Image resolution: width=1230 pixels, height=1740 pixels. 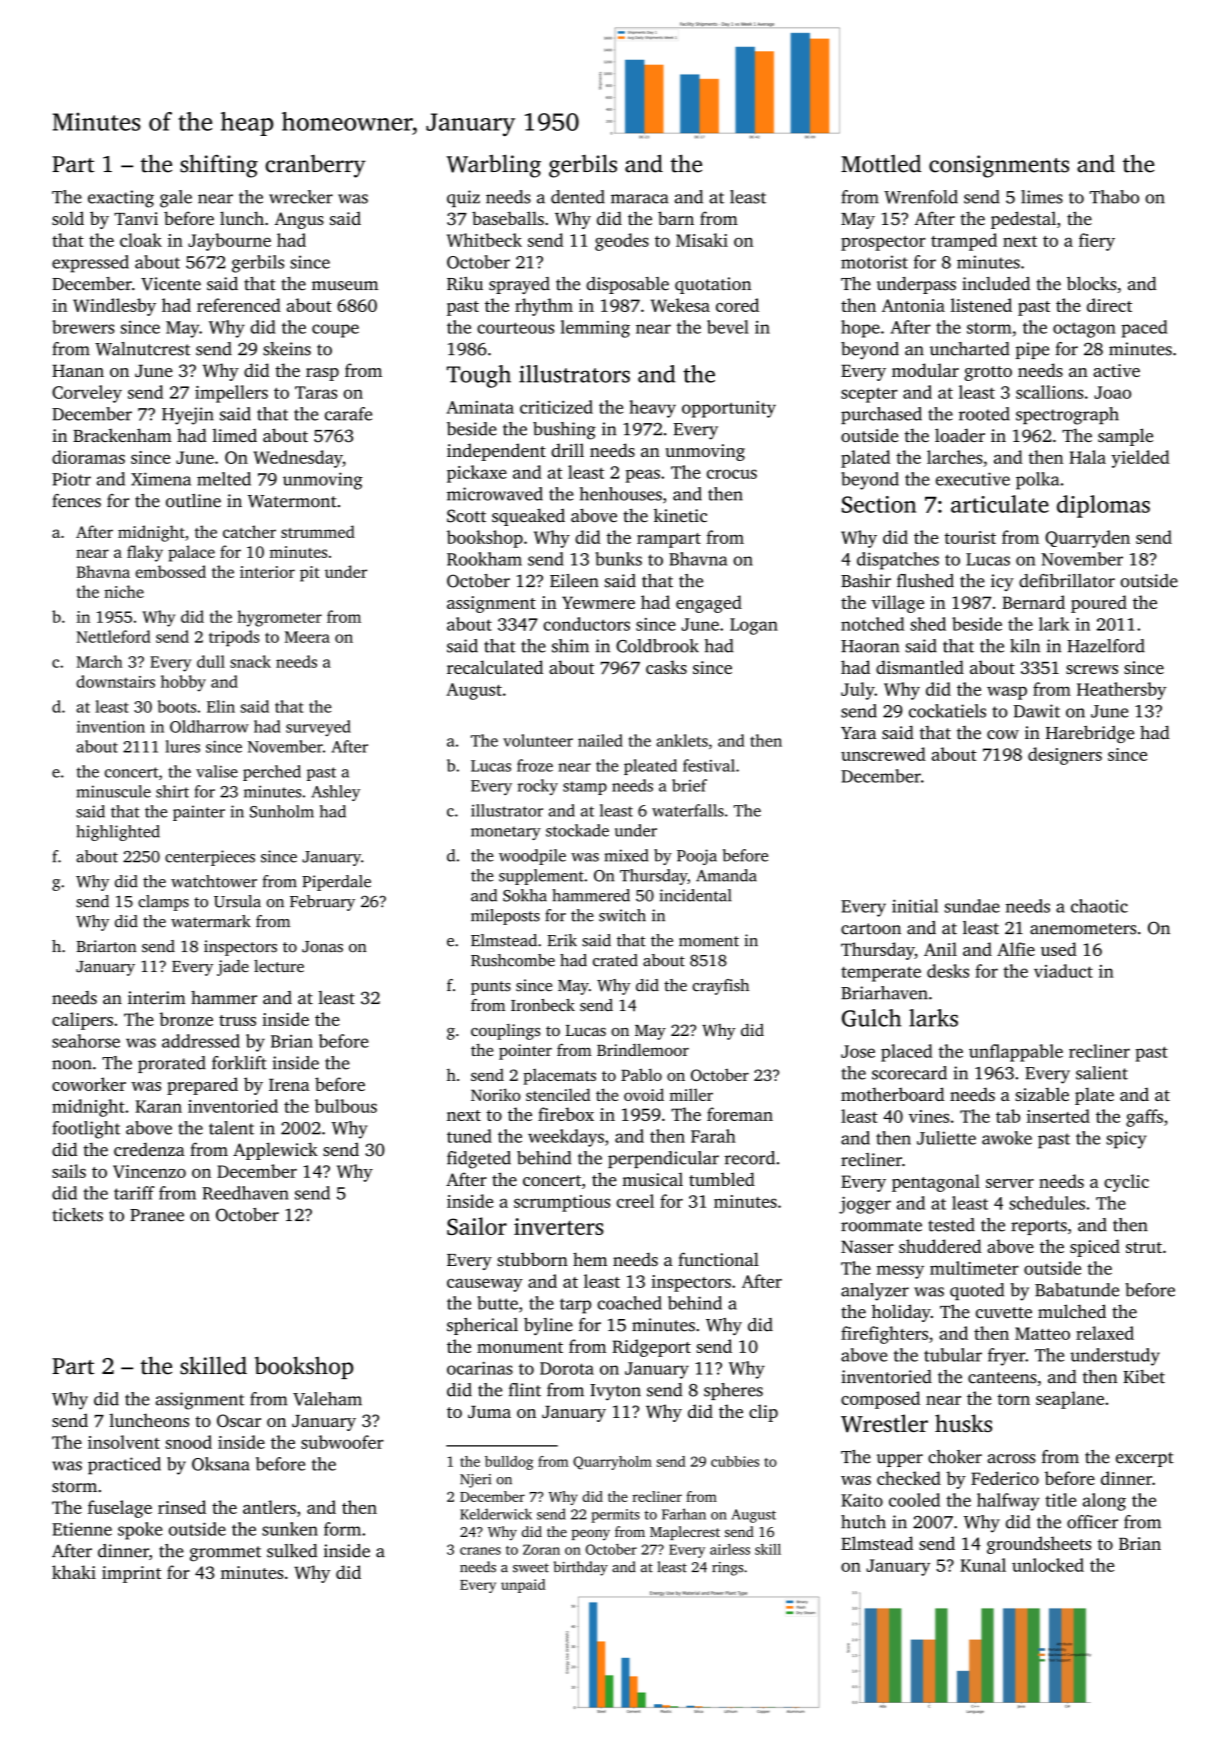 What do you see at coordinates (883, 754) in the screenshot?
I see `unscrewed` at bounding box center [883, 754].
